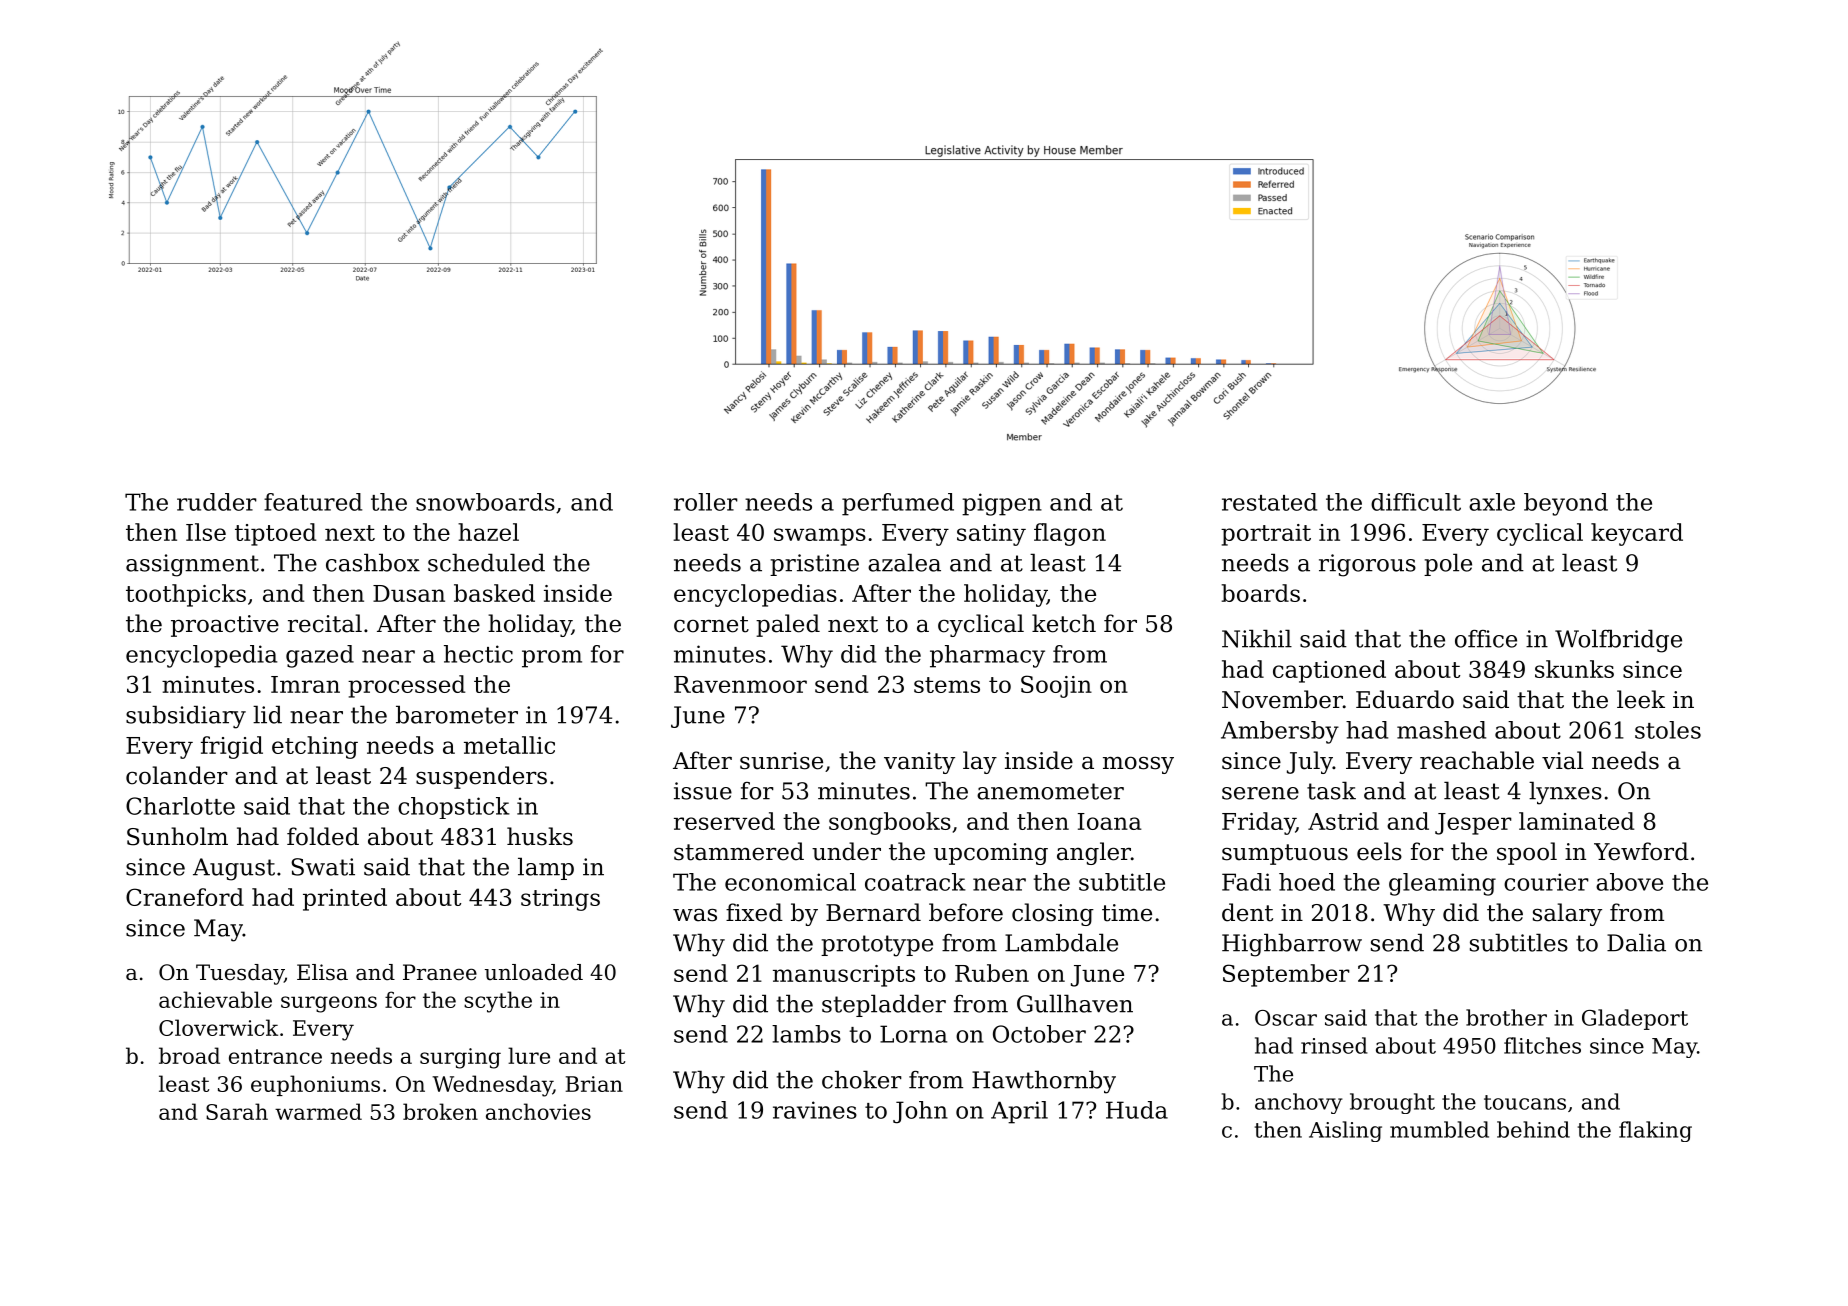 The width and height of the document is (1848, 1306). I want to click on Oscar, so click(1286, 1018).
